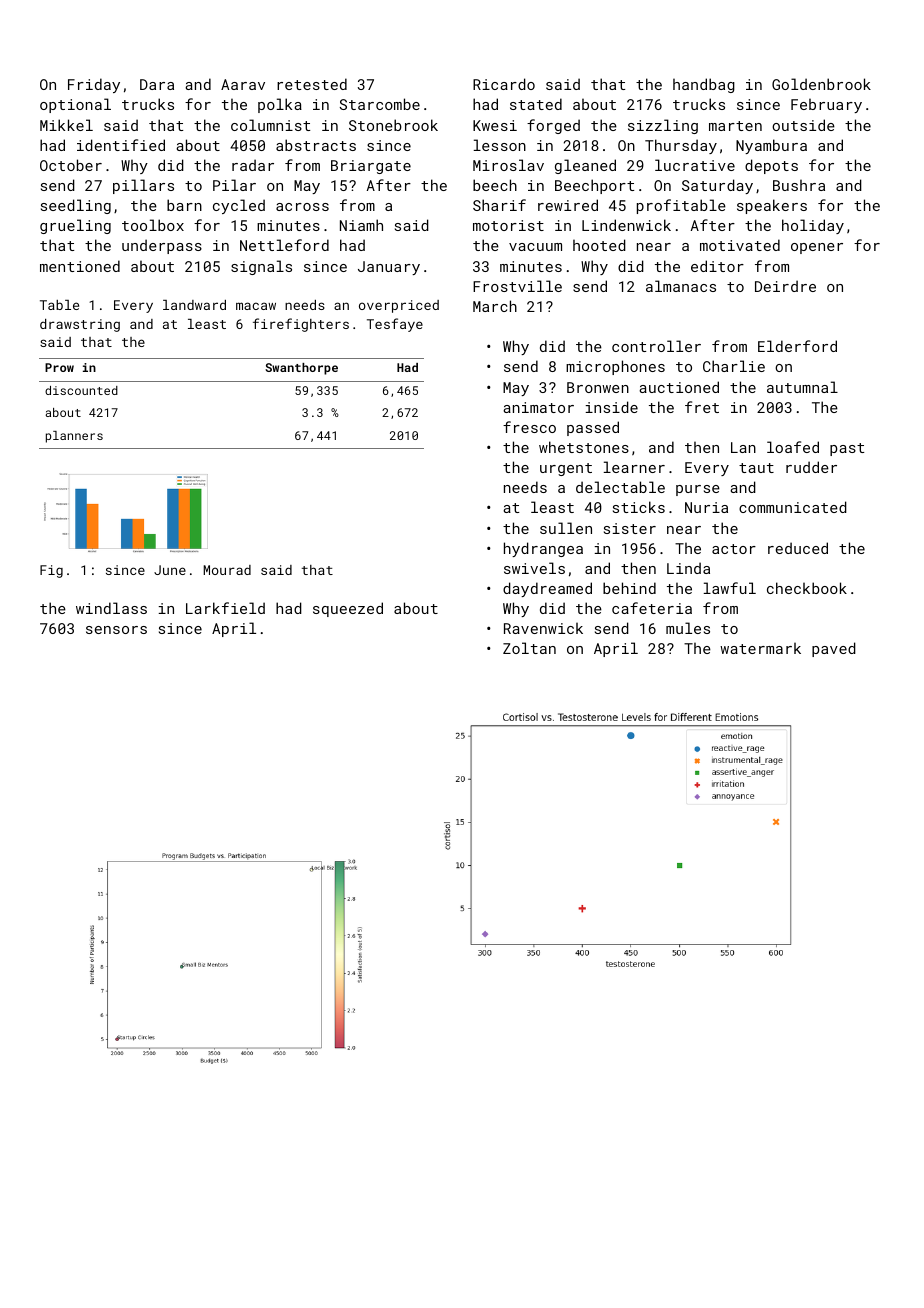  Describe the element at coordinates (495, 125) in the screenshot. I see `Kwesi` at that location.
